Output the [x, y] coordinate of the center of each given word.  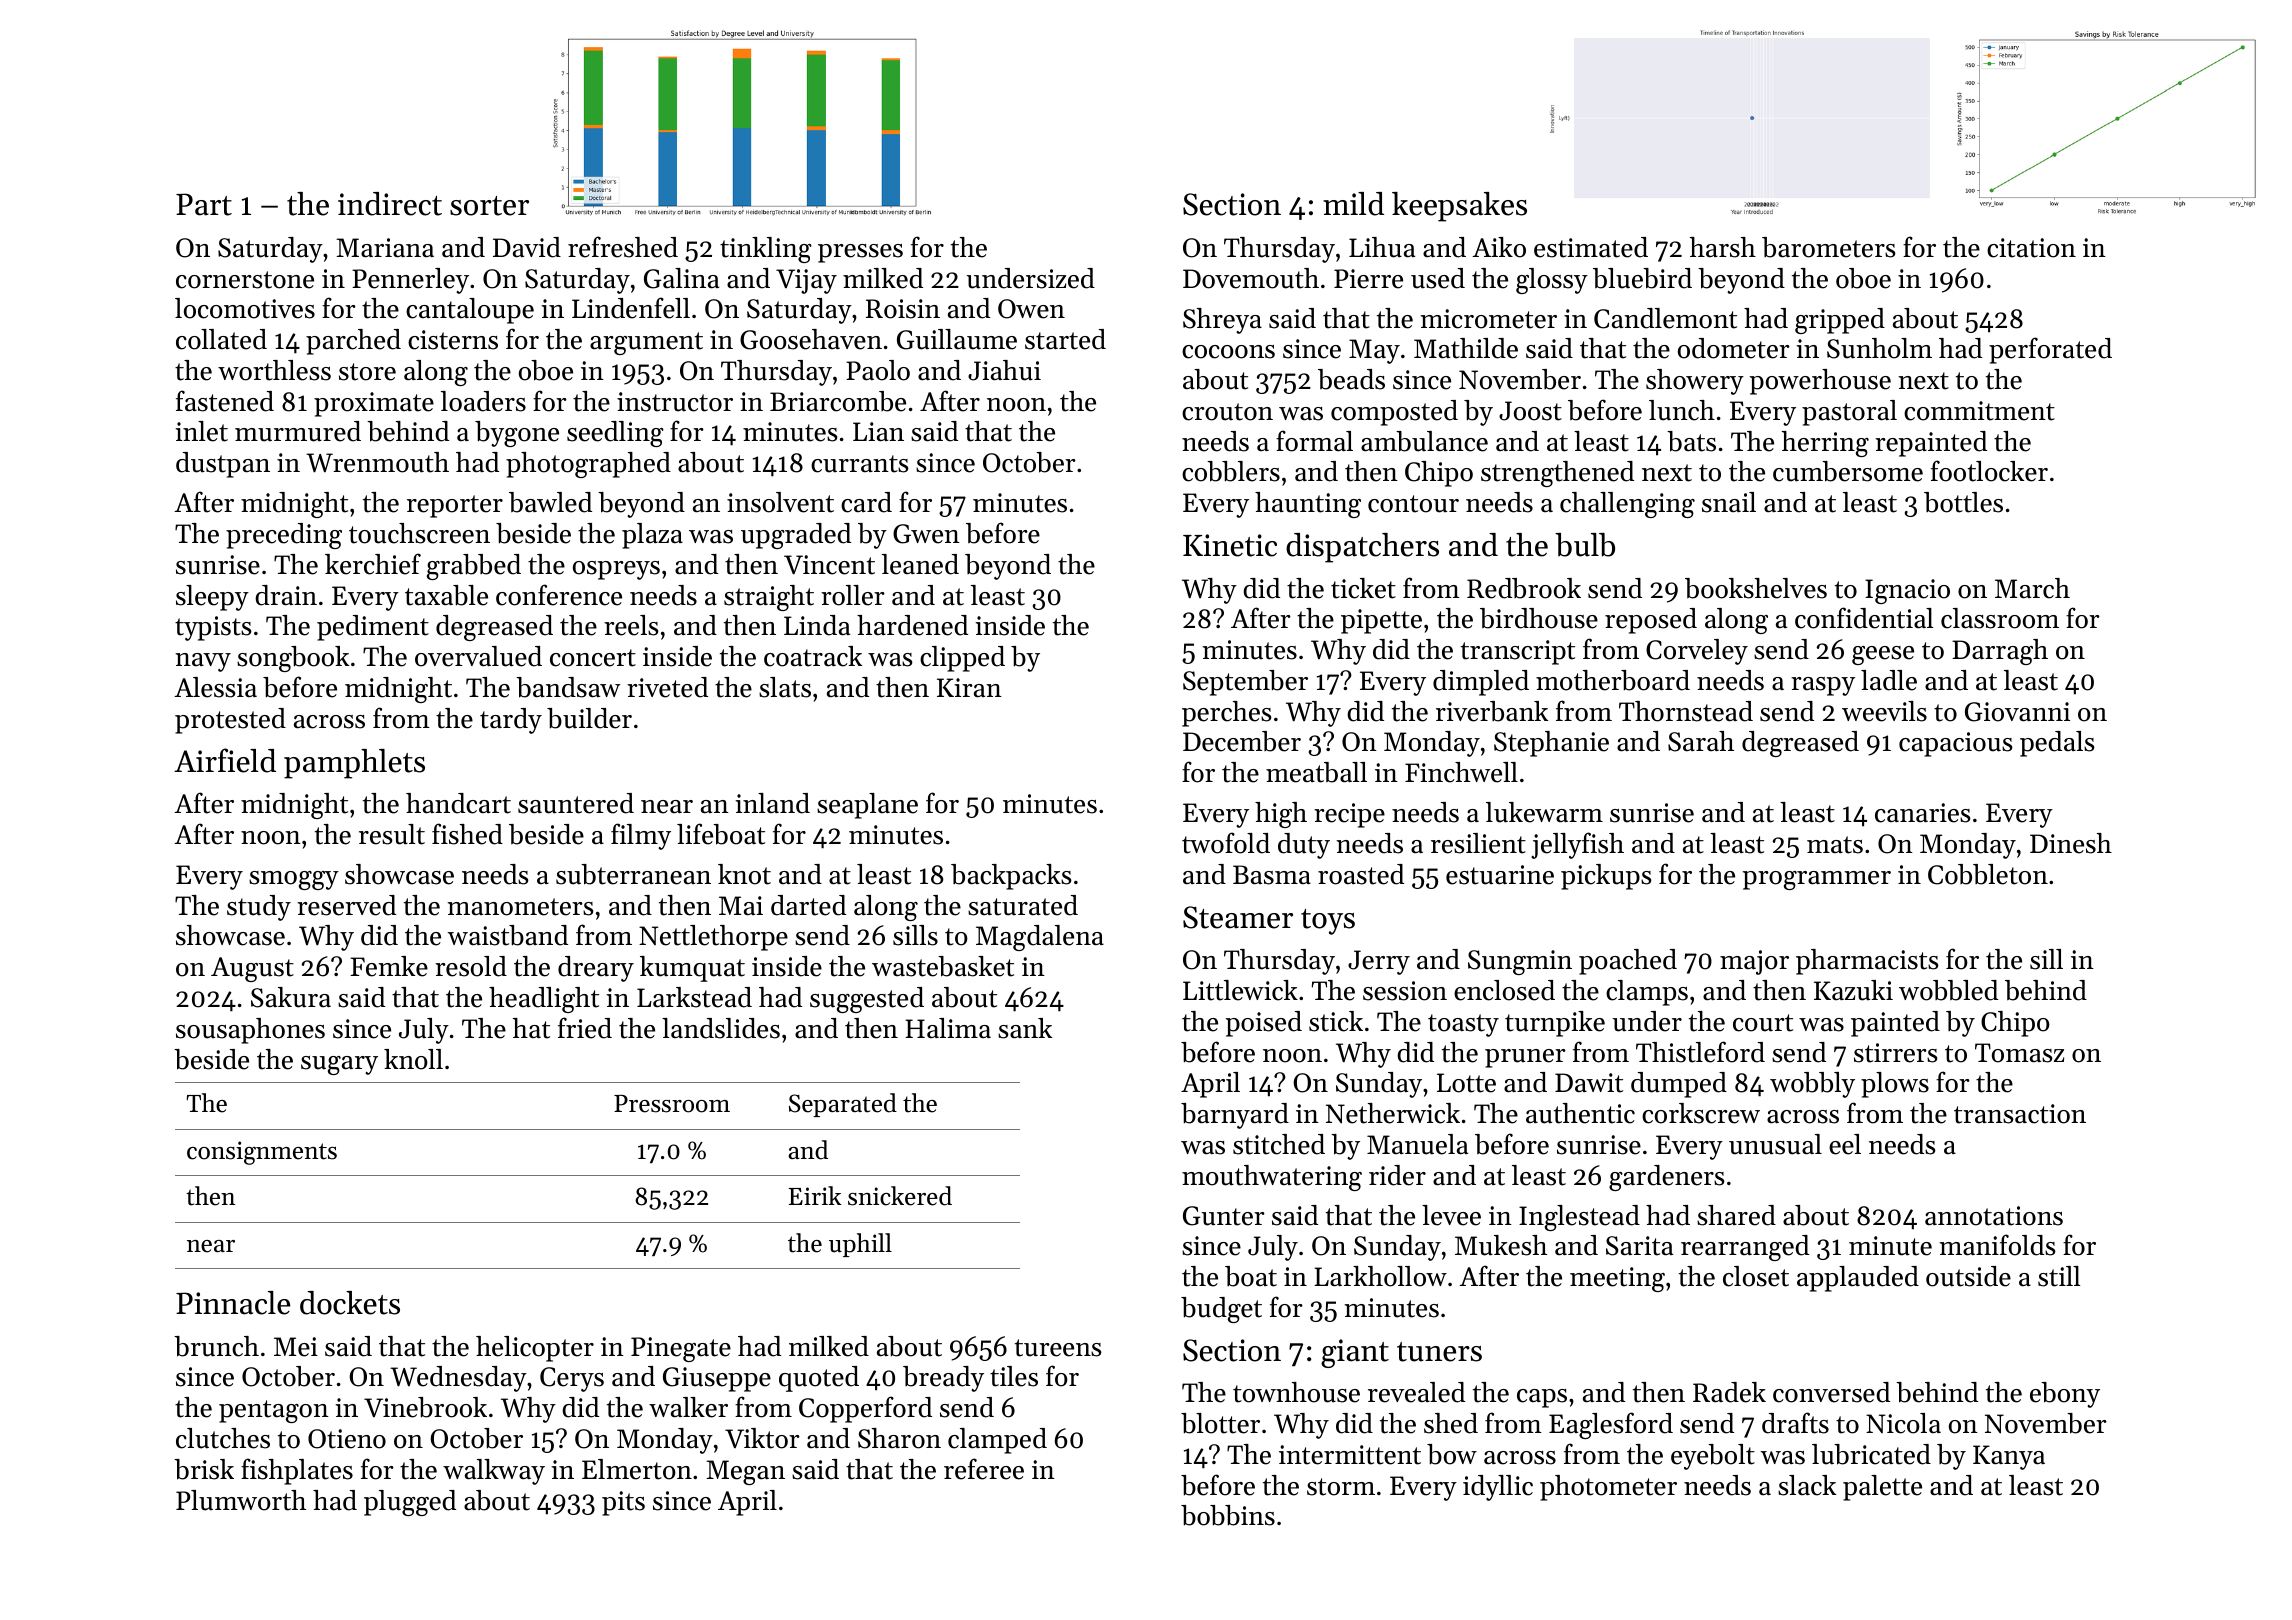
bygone [517, 434]
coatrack [813, 656]
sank [1025, 1028]
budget [1221, 1310]
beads [1351, 379]
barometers [1829, 247]
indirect [390, 204]
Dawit [1589, 1083]
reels [631, 625]
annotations [1994, 1216]
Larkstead [694, 997]
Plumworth [241, 1500]
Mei [296, 1347]
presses [860, 253]
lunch [1682, 410]
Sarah [1701, 741]
